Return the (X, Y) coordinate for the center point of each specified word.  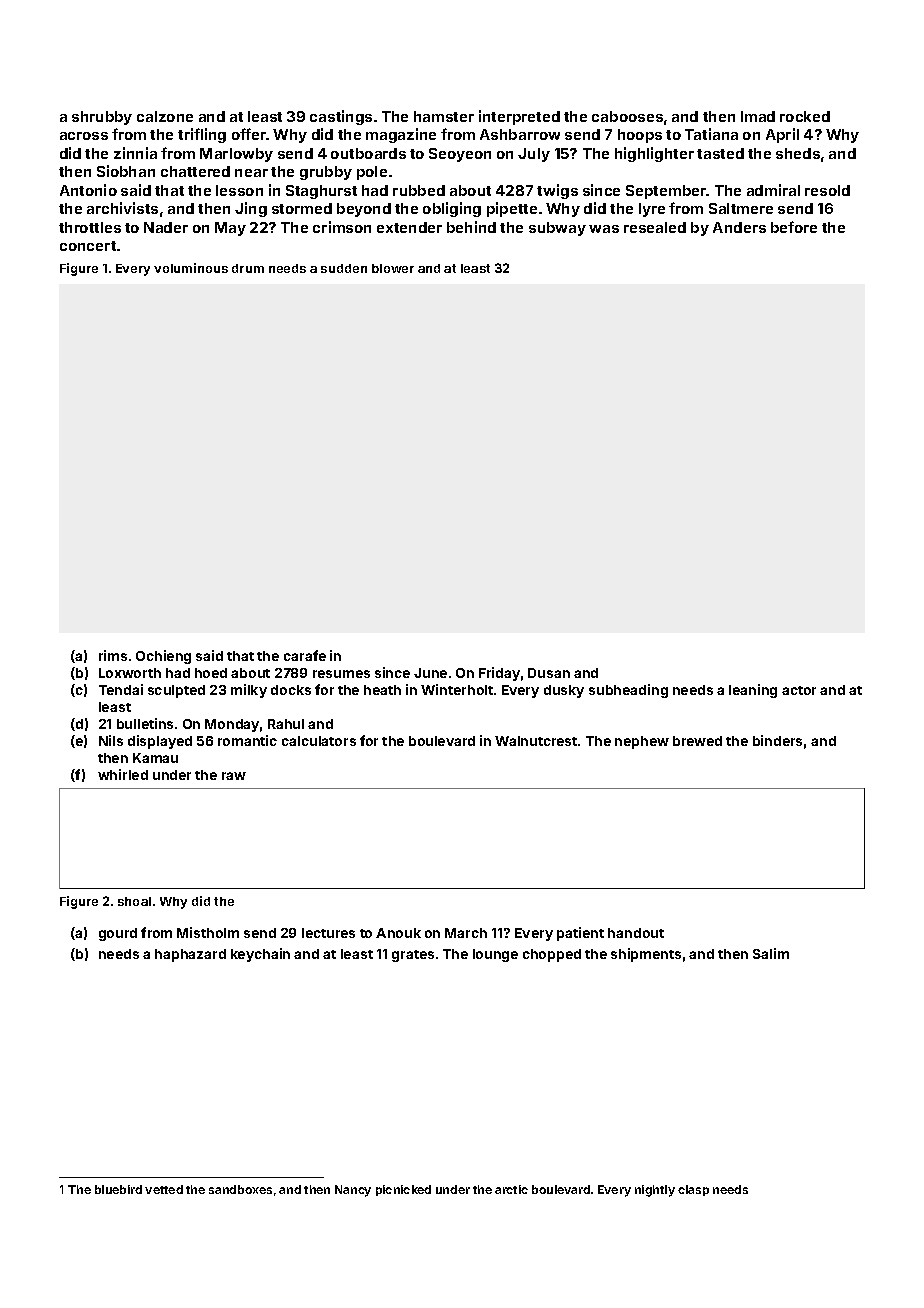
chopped (552, 955)
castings (341, 117)
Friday (499, 674)
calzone (165, 116)
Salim (771, 953)
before (794, 227)
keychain (260, 955)
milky (249, 691)
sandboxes (240, 1189)
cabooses (627, 116)
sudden (344, 268)
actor (799, 690)
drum (248, 268)
